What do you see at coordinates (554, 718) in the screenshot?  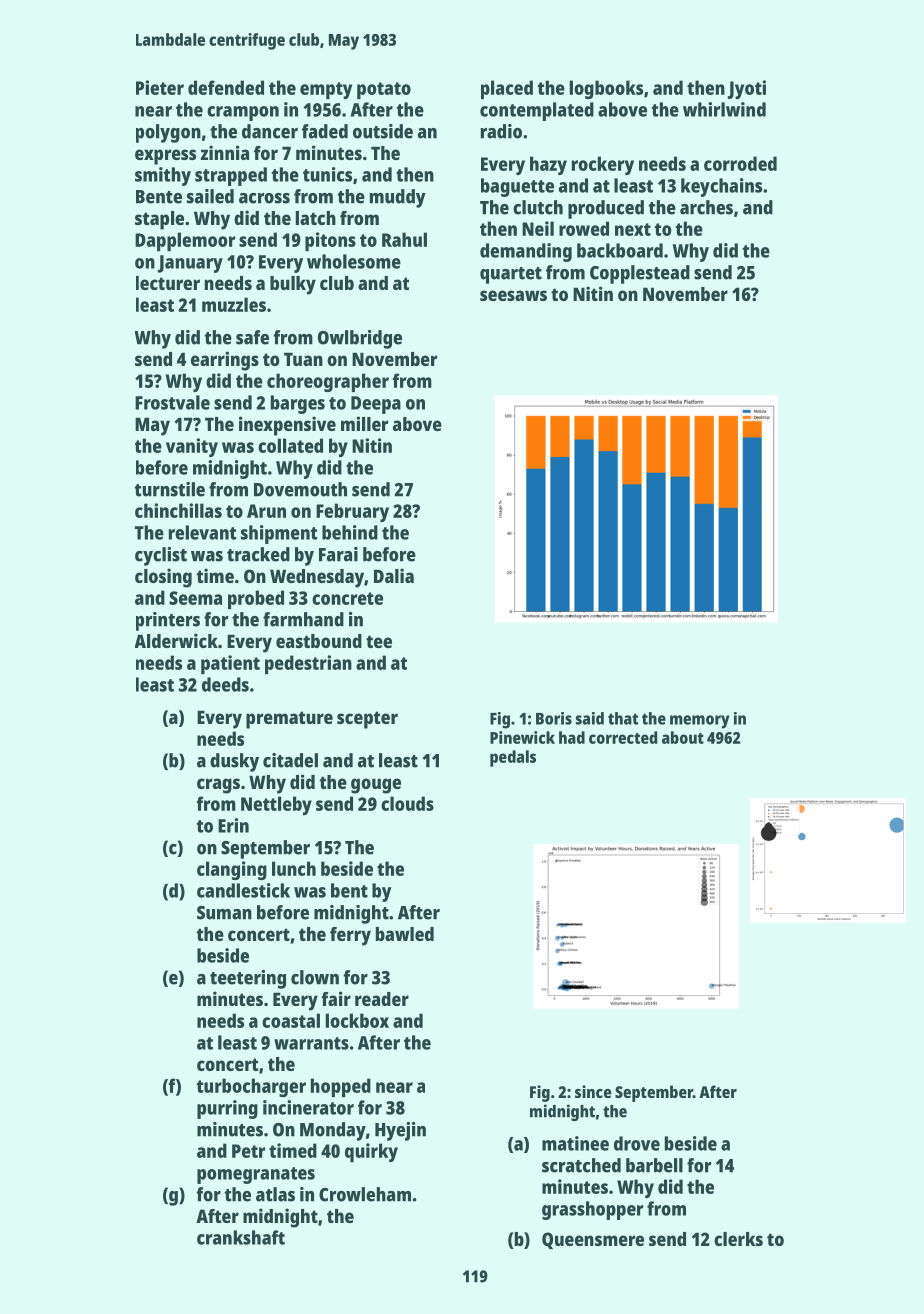 I see `Boris` at bounding box center [554, 718].
